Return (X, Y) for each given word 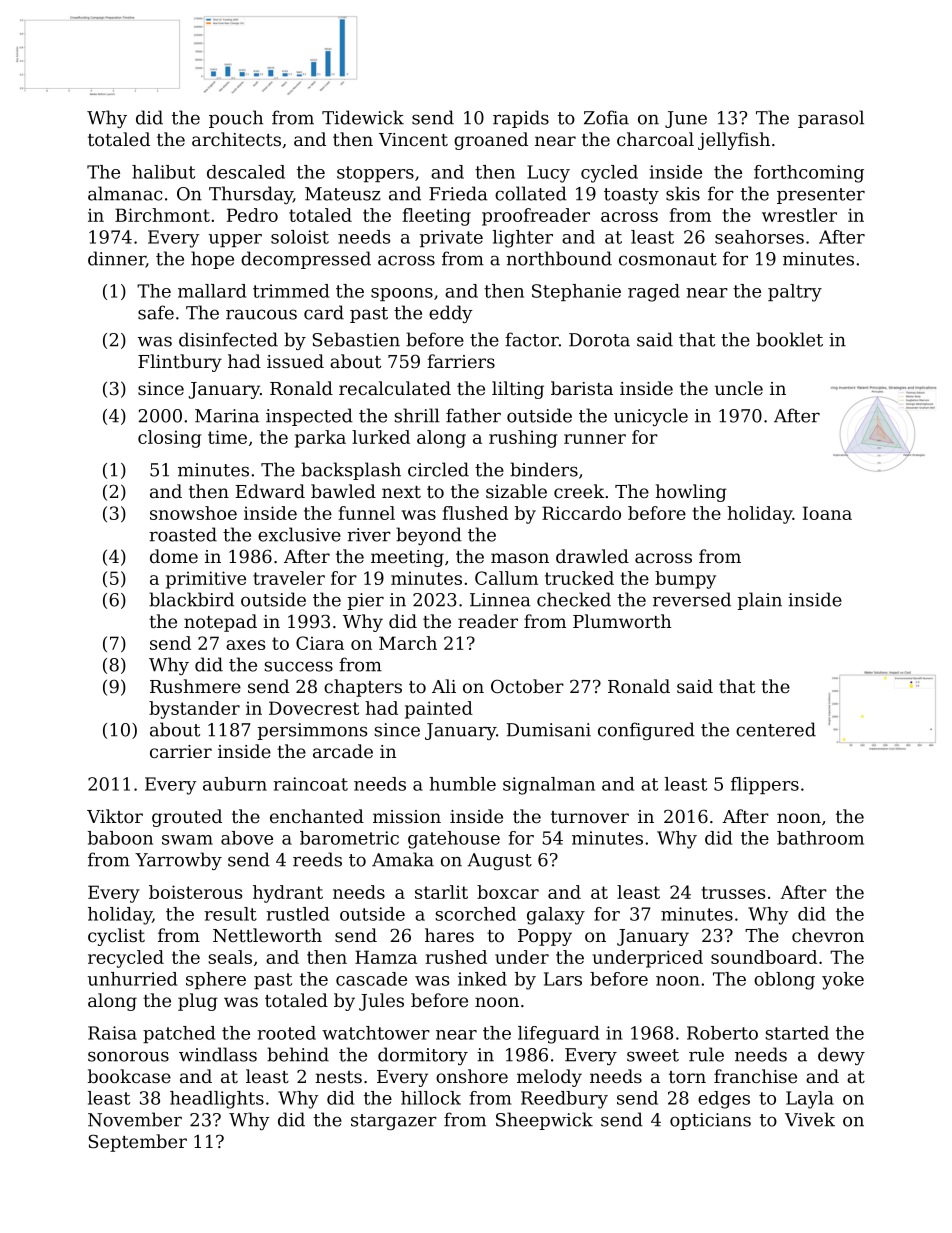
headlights (217, 1100)
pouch (236, 119)
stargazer (394, 1122)
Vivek (810, 1119)
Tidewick (363, 117)
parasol (831, 119)
